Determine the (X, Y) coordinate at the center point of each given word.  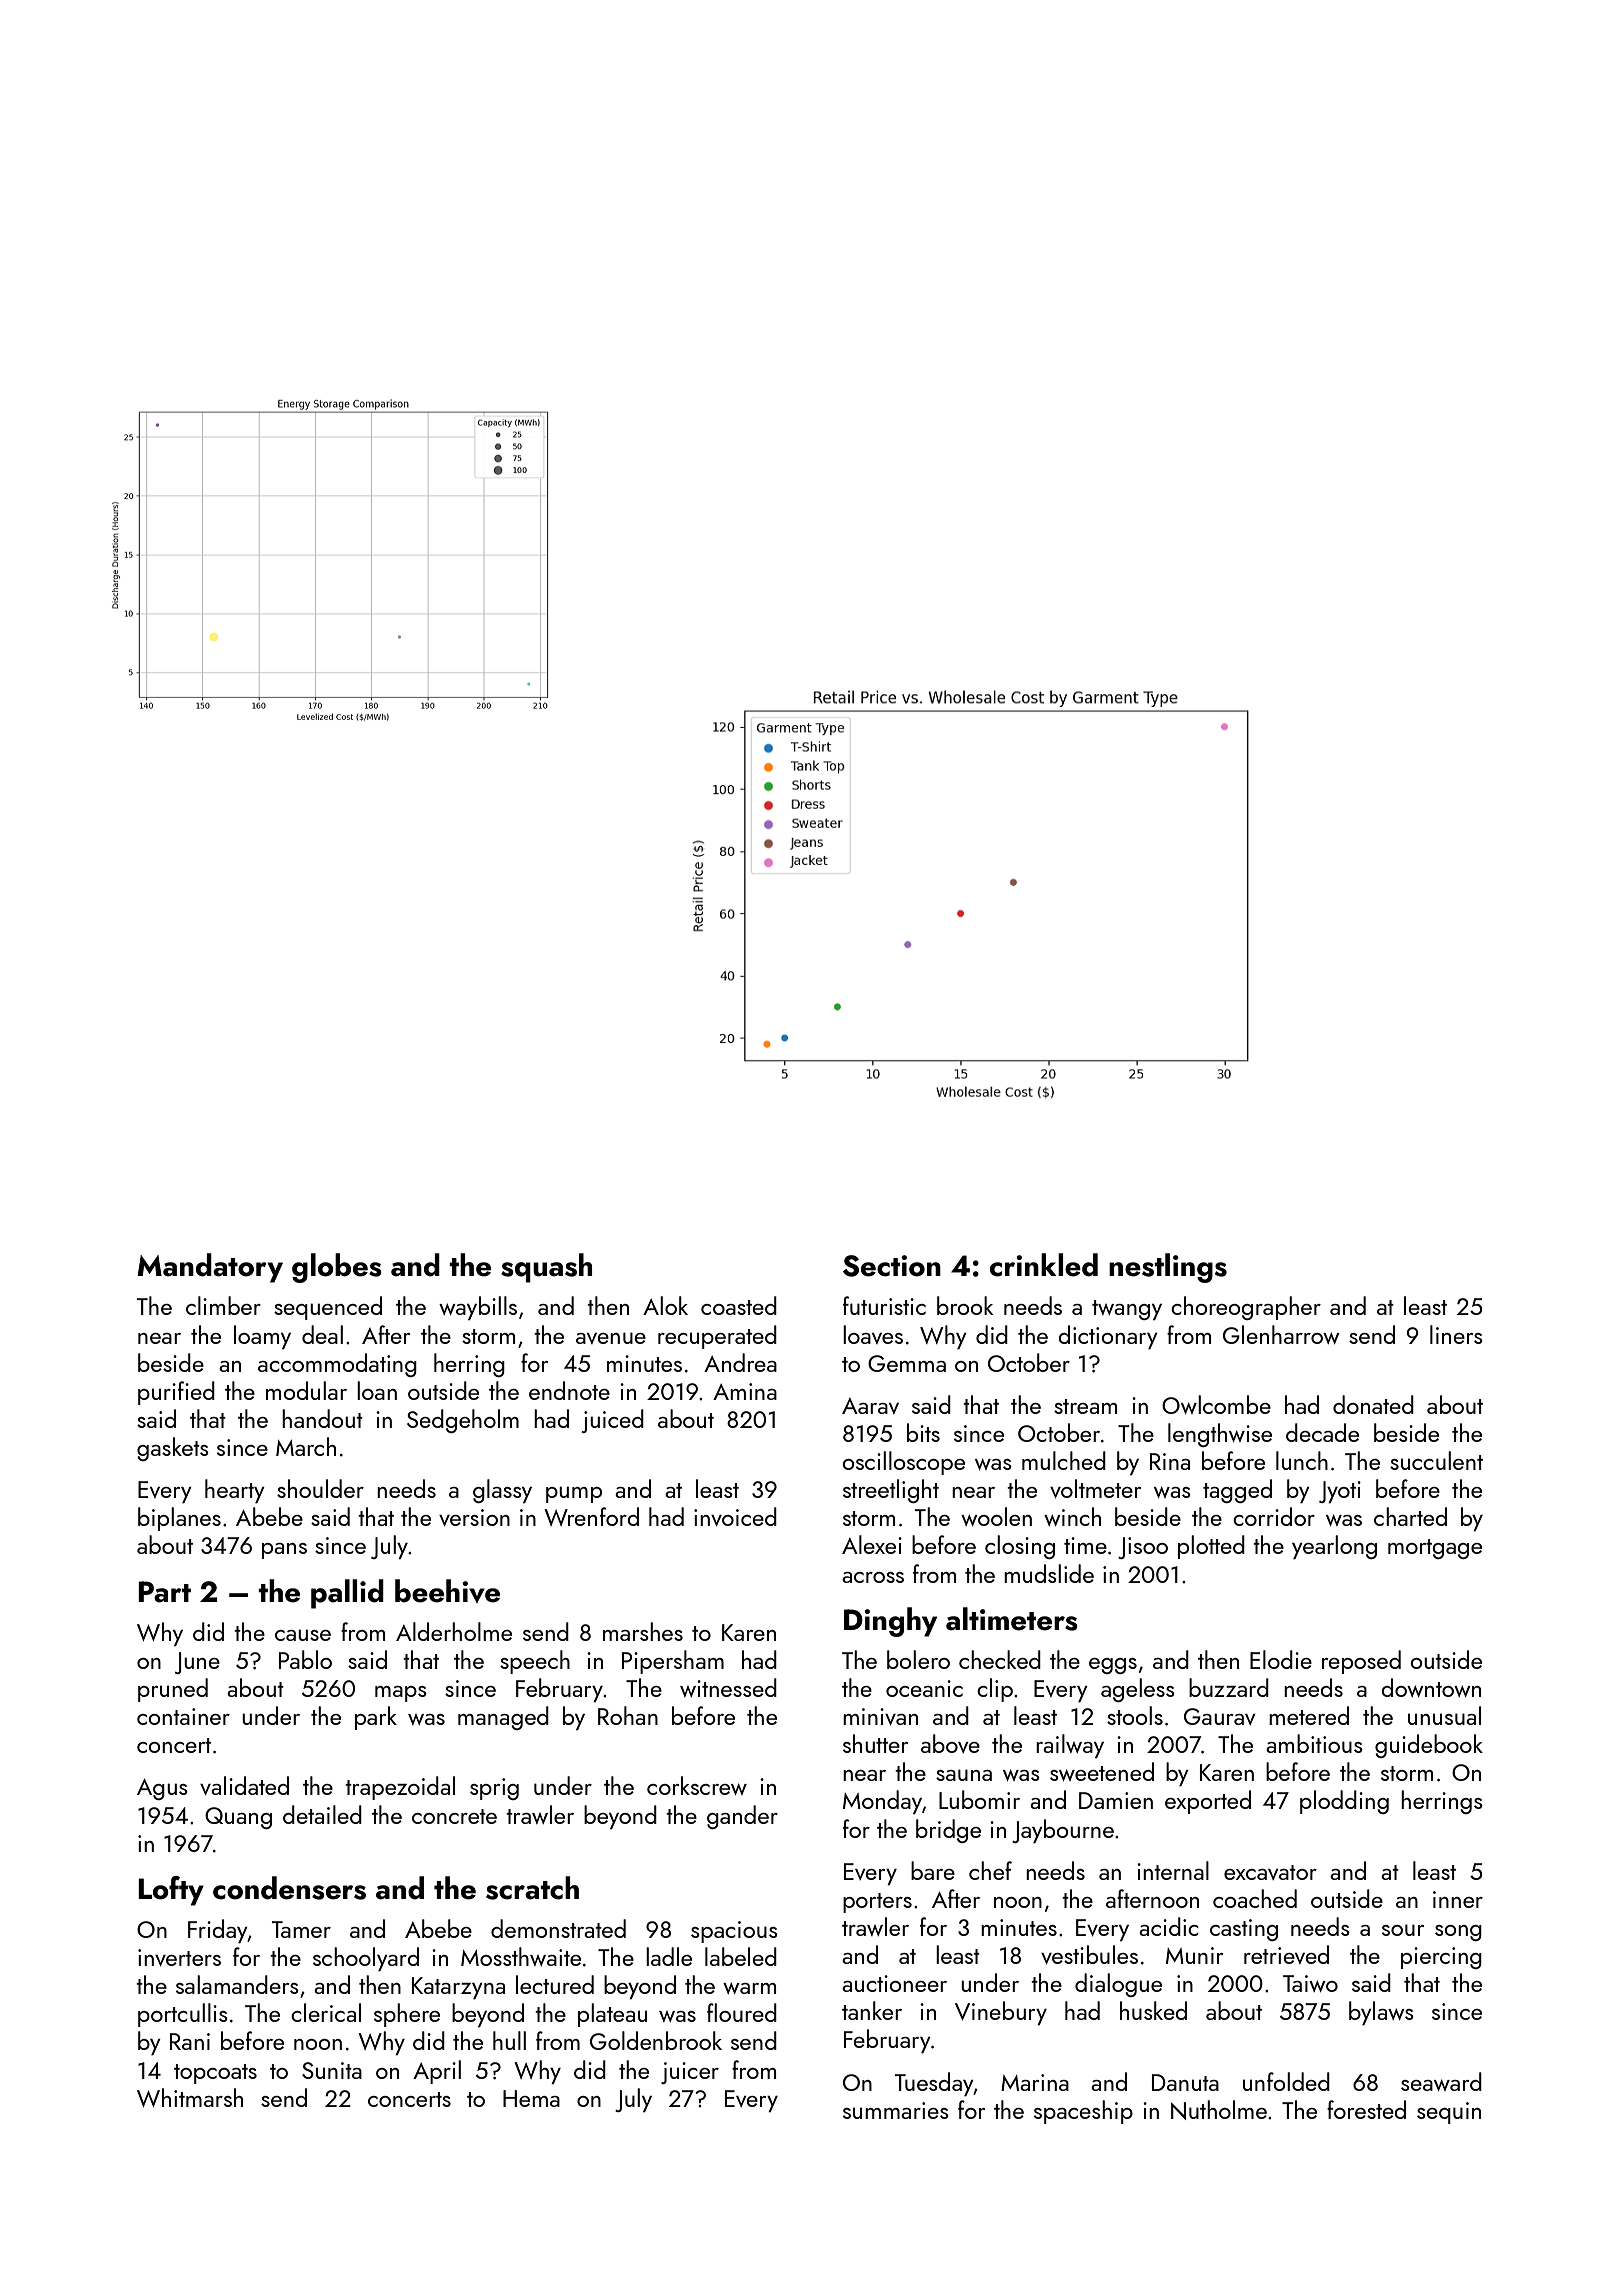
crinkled (1044, 1265)
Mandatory (210, 1268)
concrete (454, 1816)
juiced (612, 1421)
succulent (1436, 1460)
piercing (1441, 1958)
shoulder (320, 1488)
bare (933, 1870)
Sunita (332, 2070)
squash (546, 1268)
